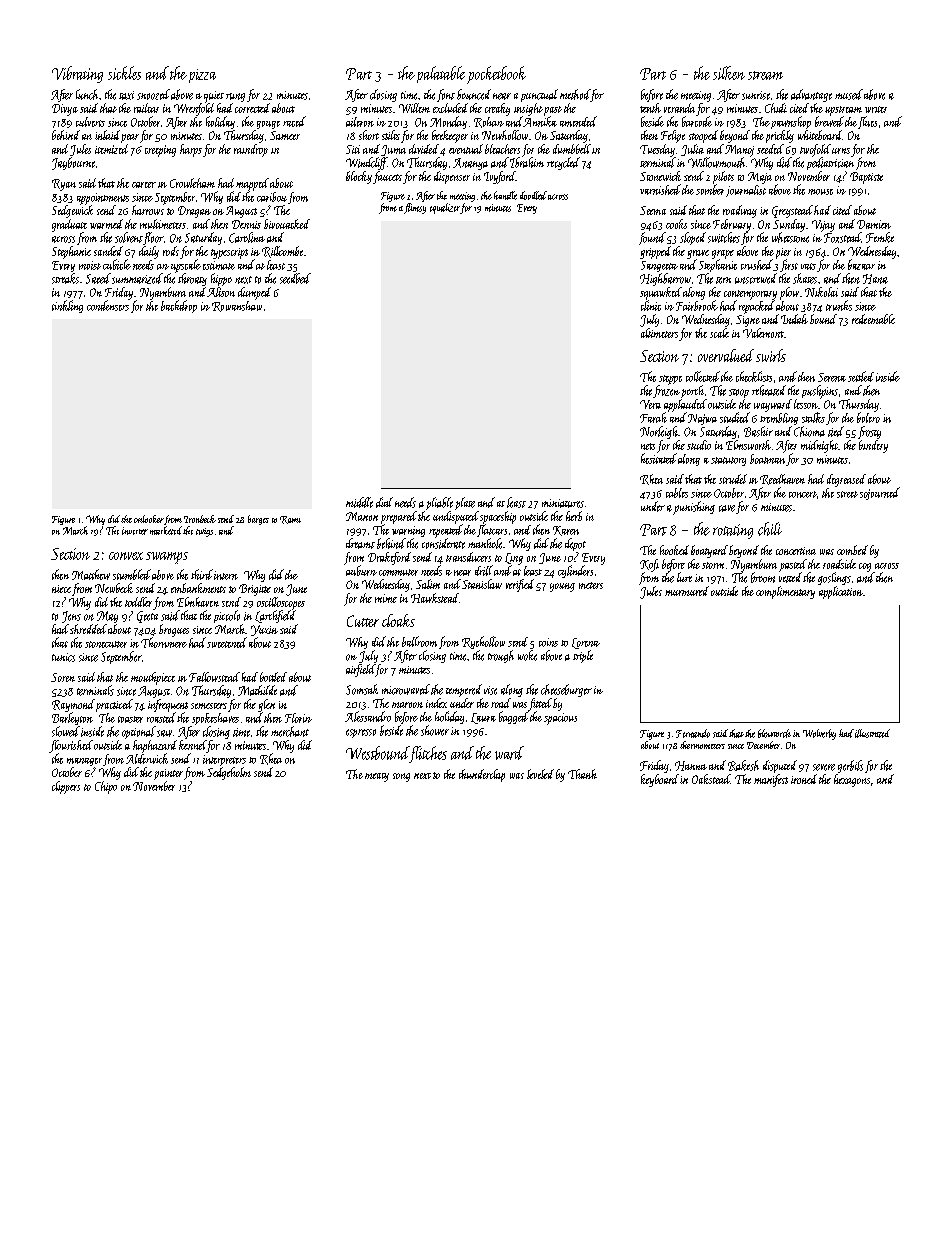  What do you see at coordinates (660, 176) in the image?
I see `Stonewick` at bounding box center [660, 176].
